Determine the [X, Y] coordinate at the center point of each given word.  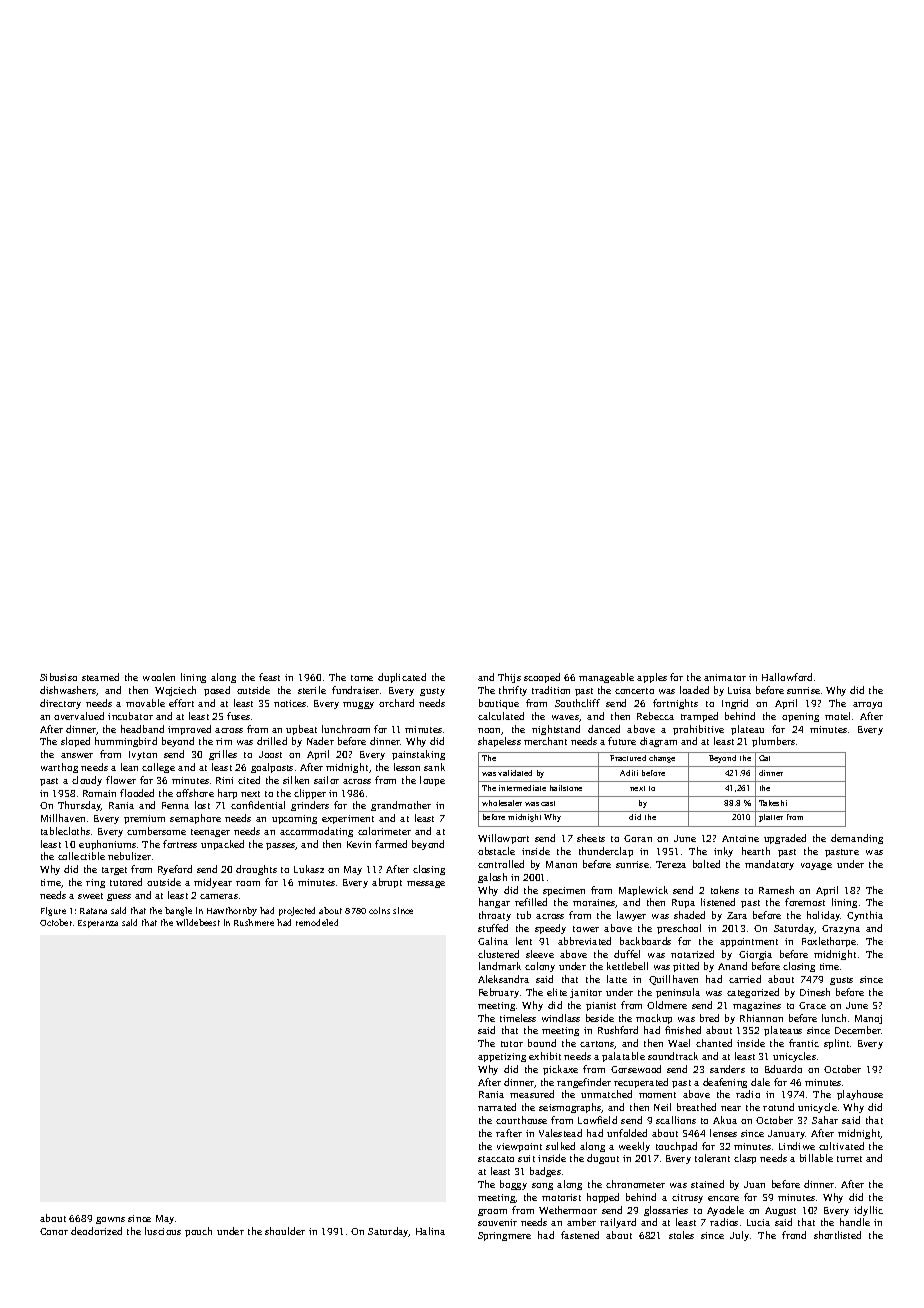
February [499, 993]
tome [362, 678]
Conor [54, 1231]
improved [189, 730]
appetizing [502, 1057]
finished [683, 1030]
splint [836, 1044]
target [114, 871]
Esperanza [98, 924]
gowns [110, 1220]
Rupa [683, 903]
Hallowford [787, 677]
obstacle [496, 851]
